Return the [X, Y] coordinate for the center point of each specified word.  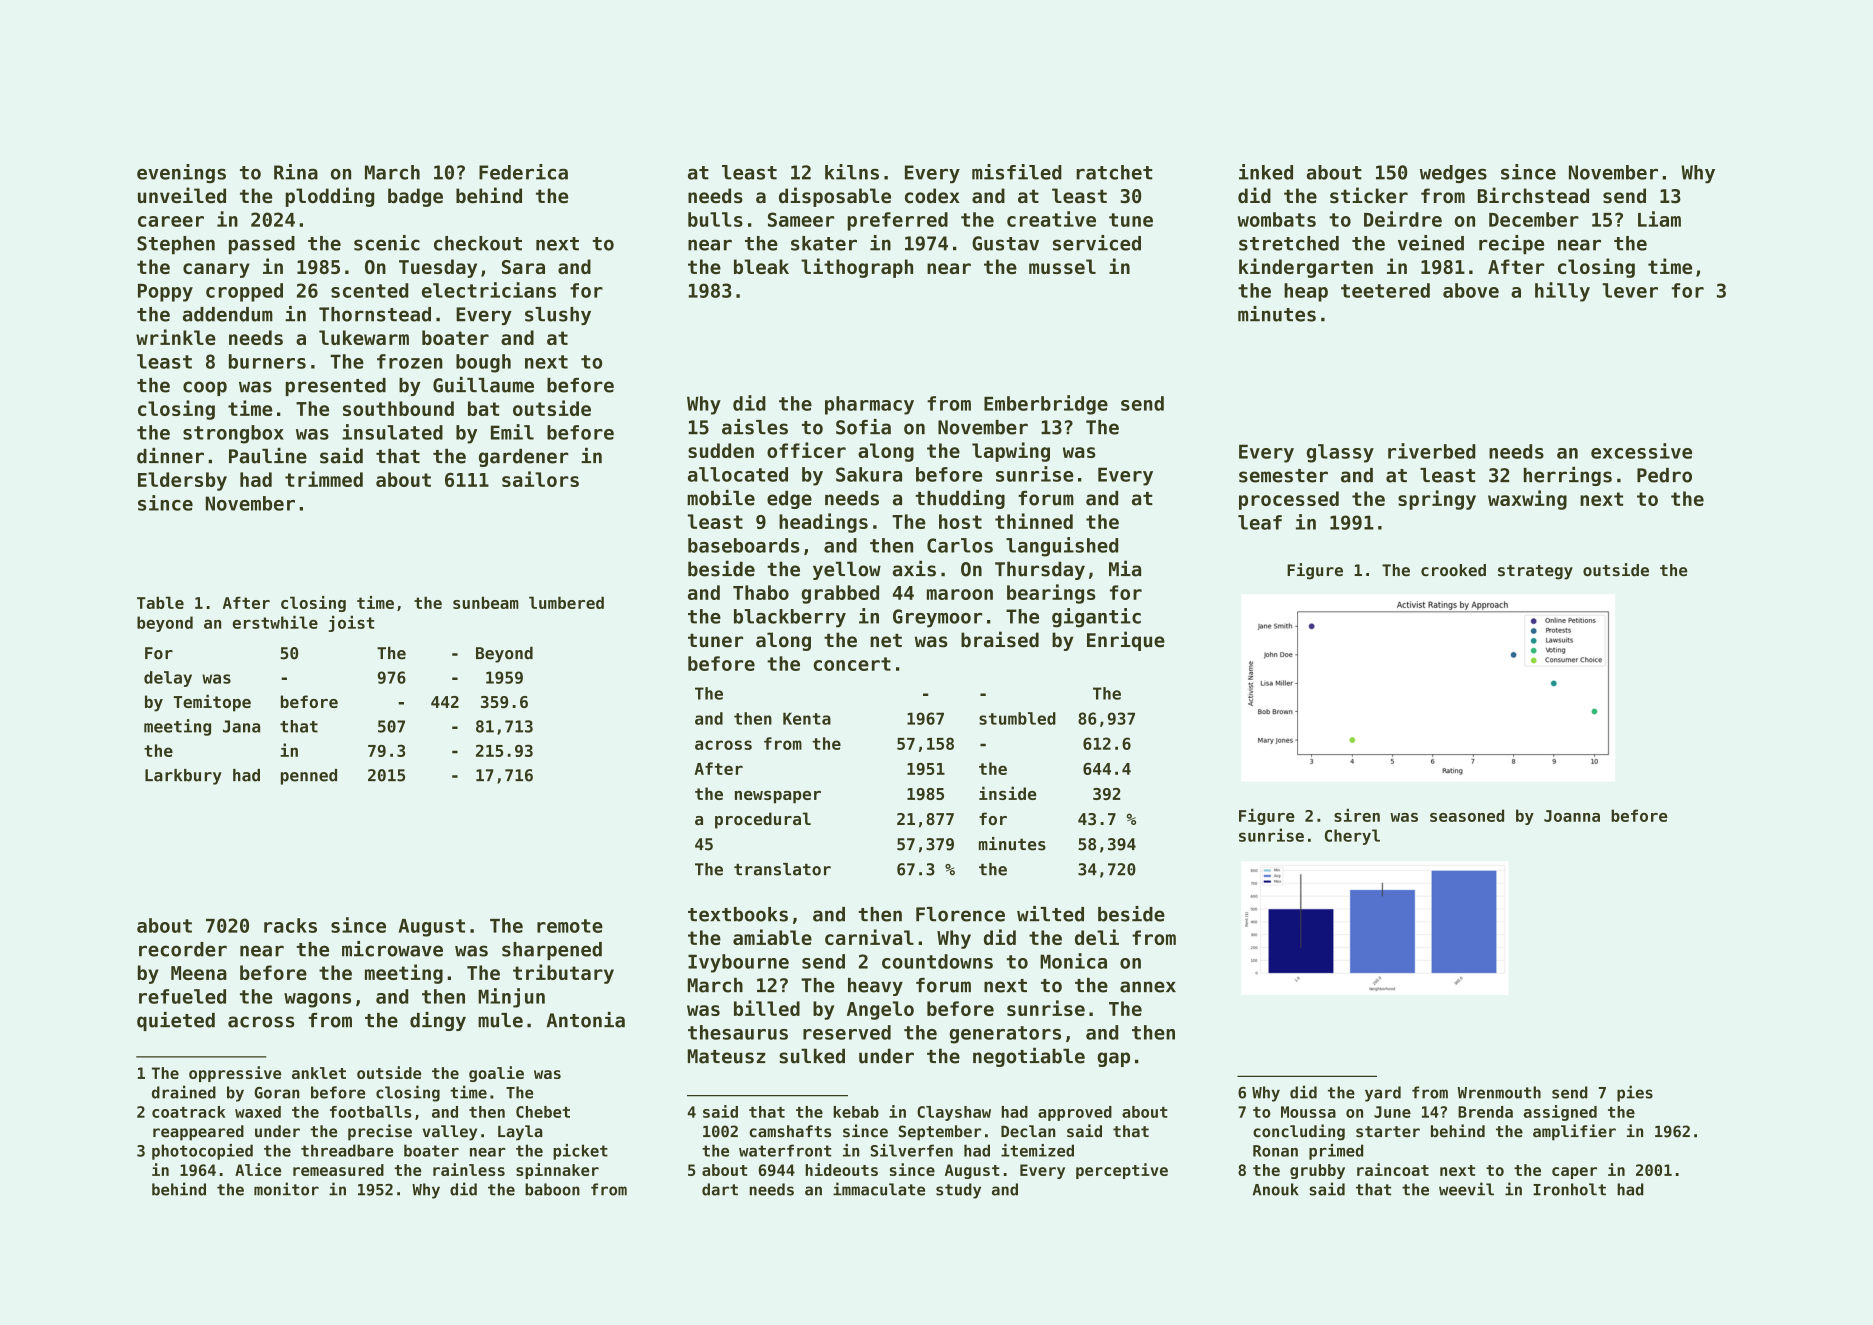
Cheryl [1352, 837]
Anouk [1276, 1189]
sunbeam [486, 602]
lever [1630, 290]
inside [1008, 793]
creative [1051, 219]
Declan [1028, 1131]
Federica [523, 172]
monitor [286, 1189]
